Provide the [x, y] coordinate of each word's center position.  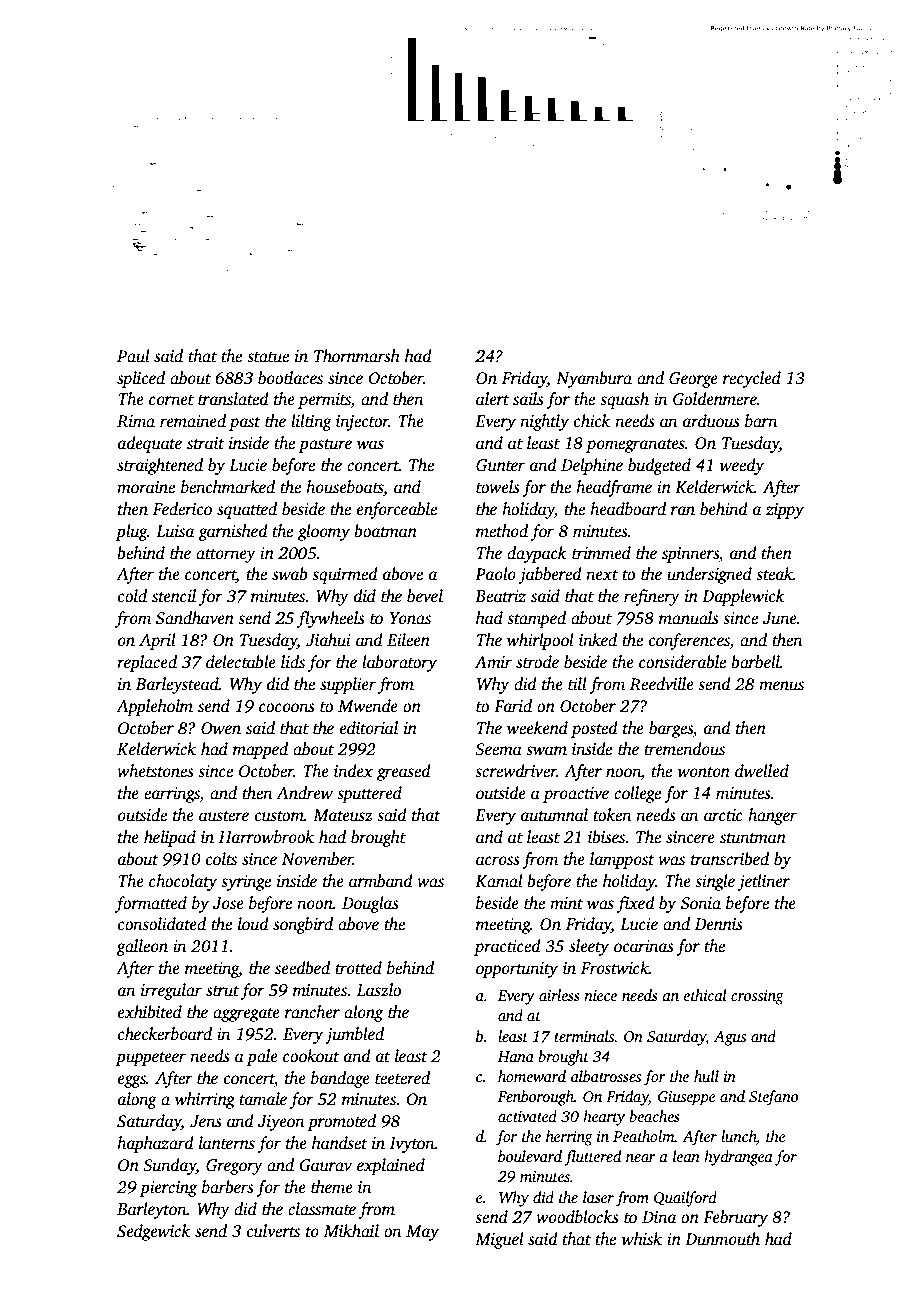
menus [781, 686]
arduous [711, 421]
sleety [589, 947]
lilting [311, 422]
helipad [170, 838]
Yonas [410, 618]
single [715, 882]
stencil [174, 596]
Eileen [408, 640]
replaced [147, 663]
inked [598, 639]
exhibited [150, 1012]
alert [492, 399]
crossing [757, 997]
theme [332, 1187]
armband [380, 880]
